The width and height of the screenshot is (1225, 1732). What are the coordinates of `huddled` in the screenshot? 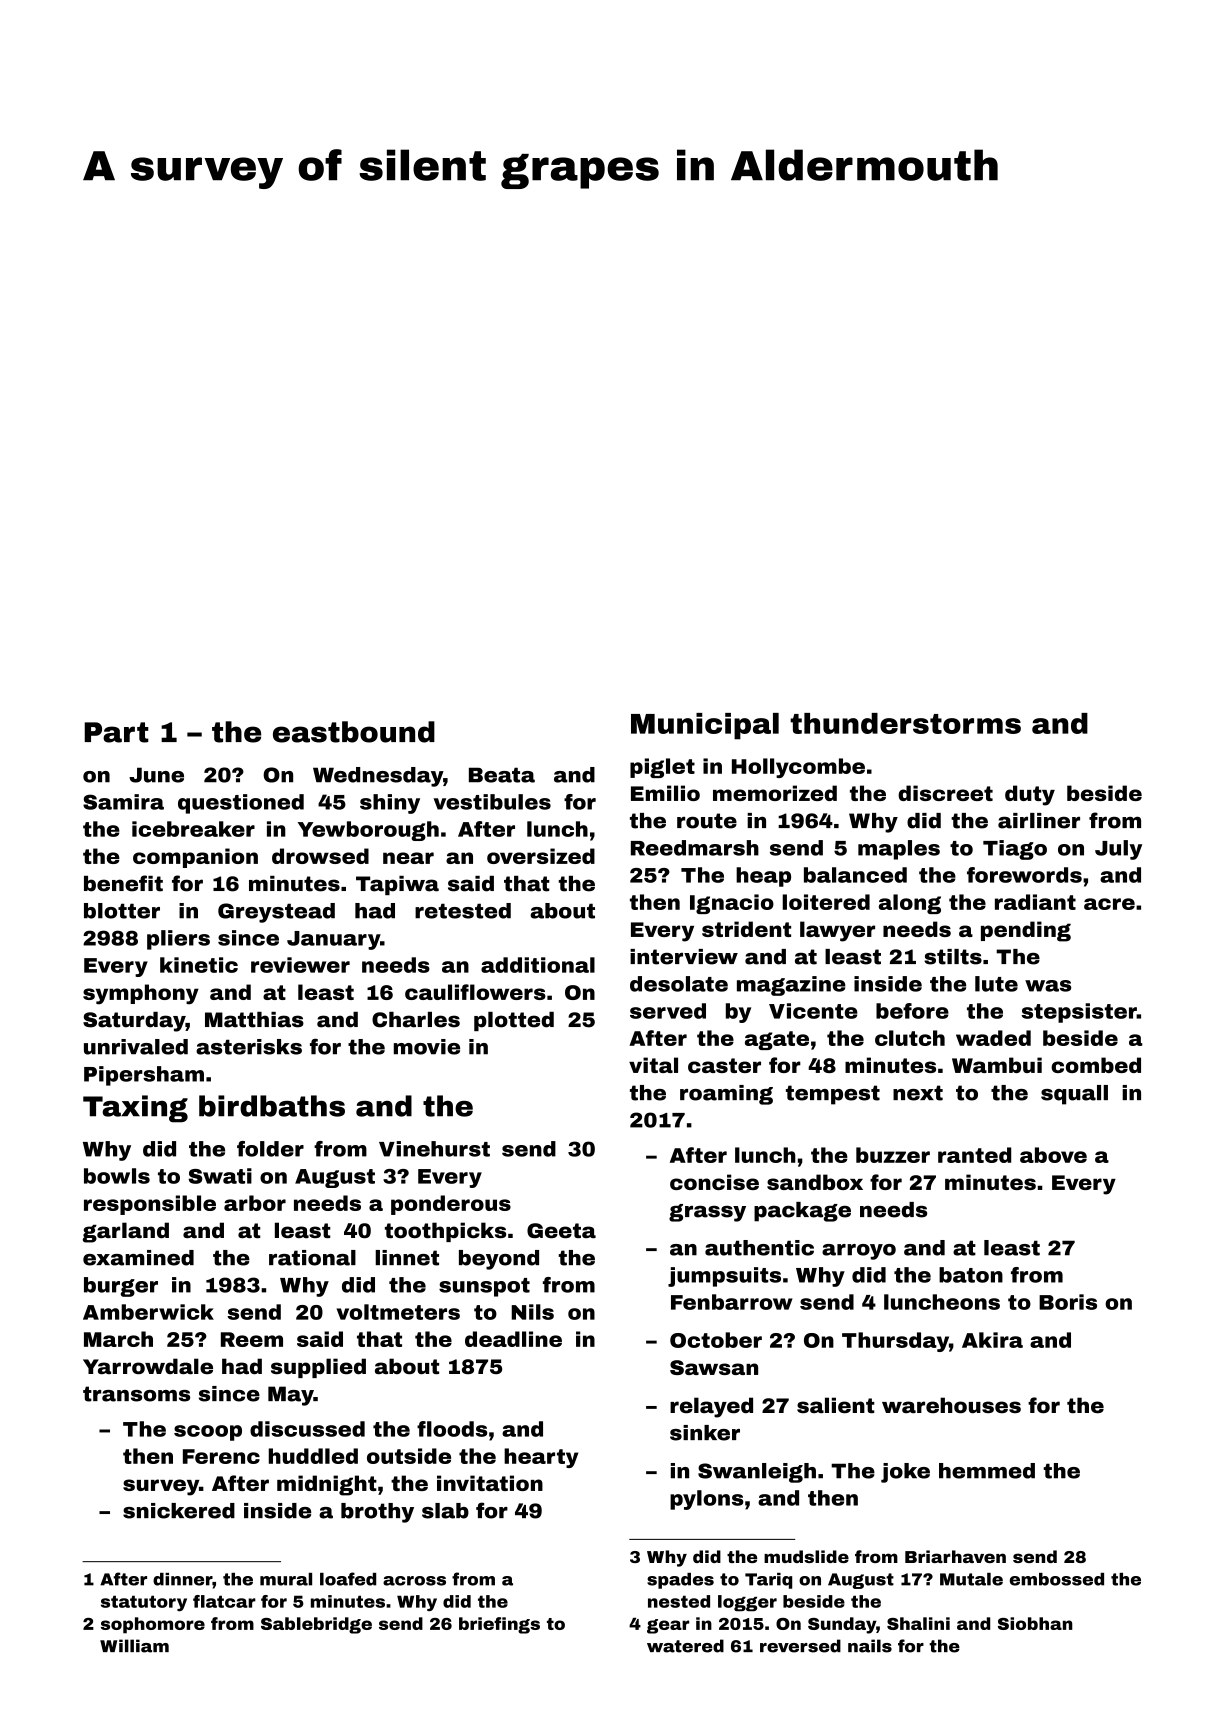 It's located at (313, 1456).
